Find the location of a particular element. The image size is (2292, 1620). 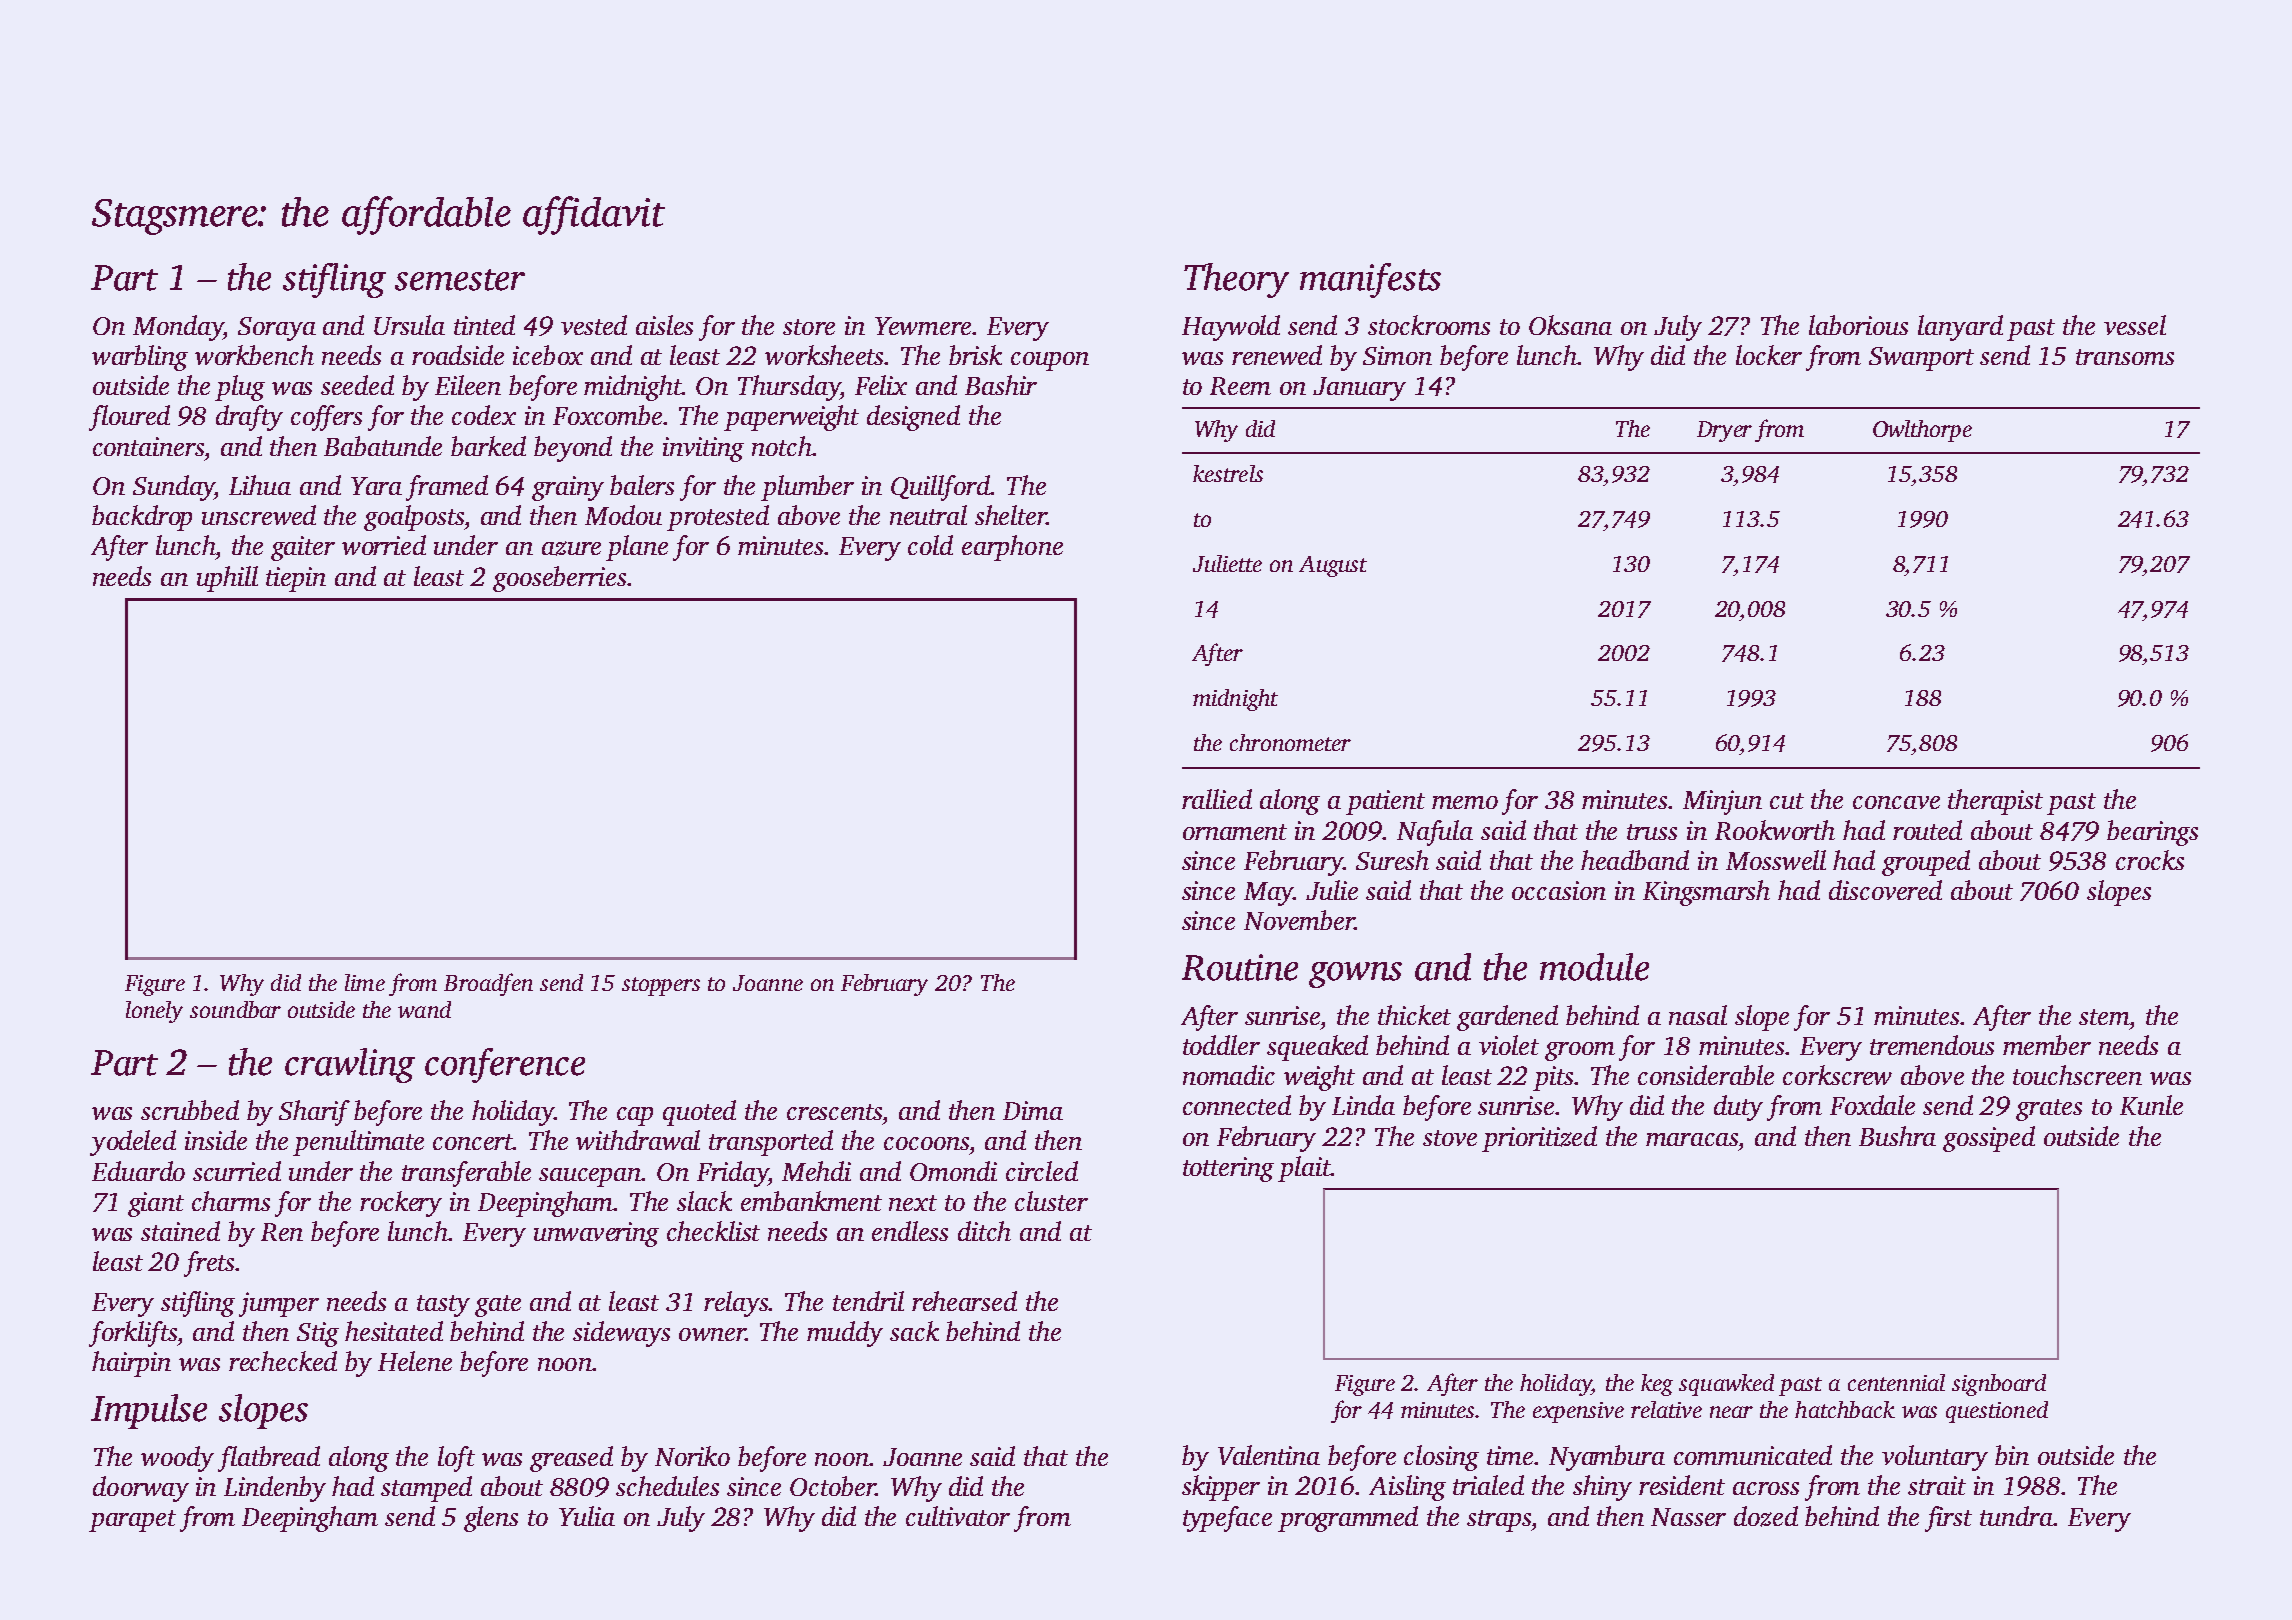

Monday is located at coordinates (178, 328).
